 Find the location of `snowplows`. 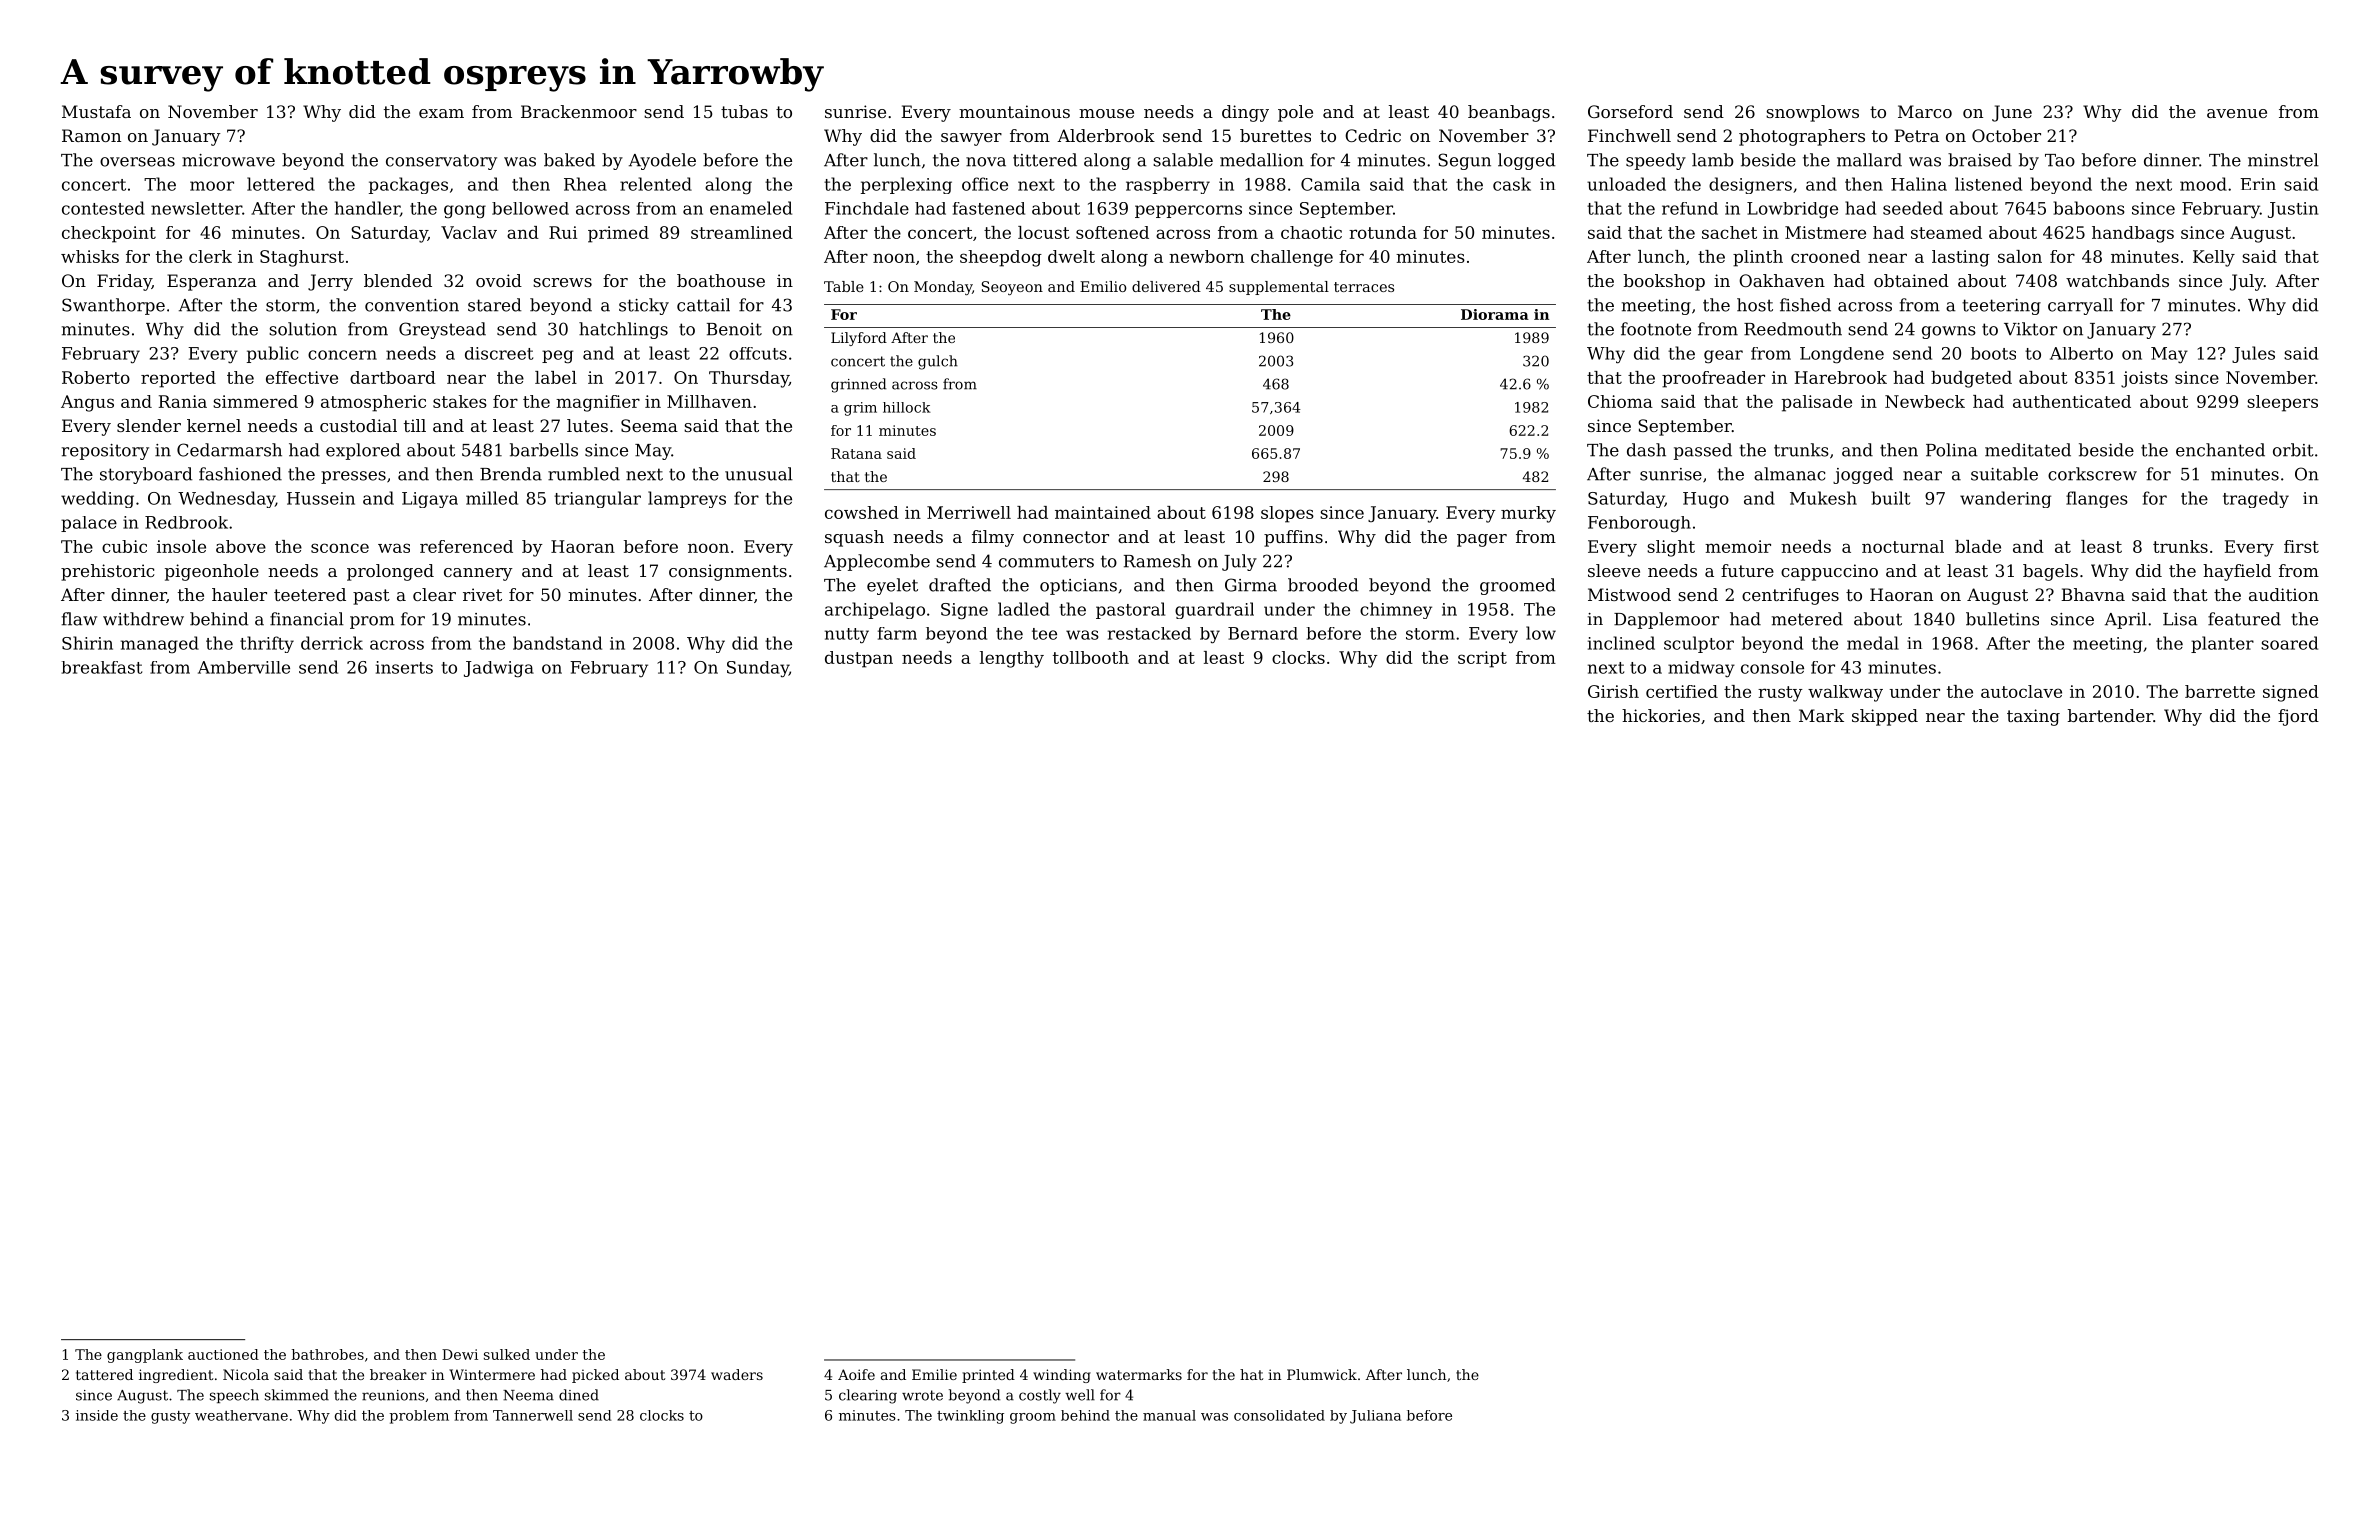

snowplows is located at coordinates (1812, 113).
